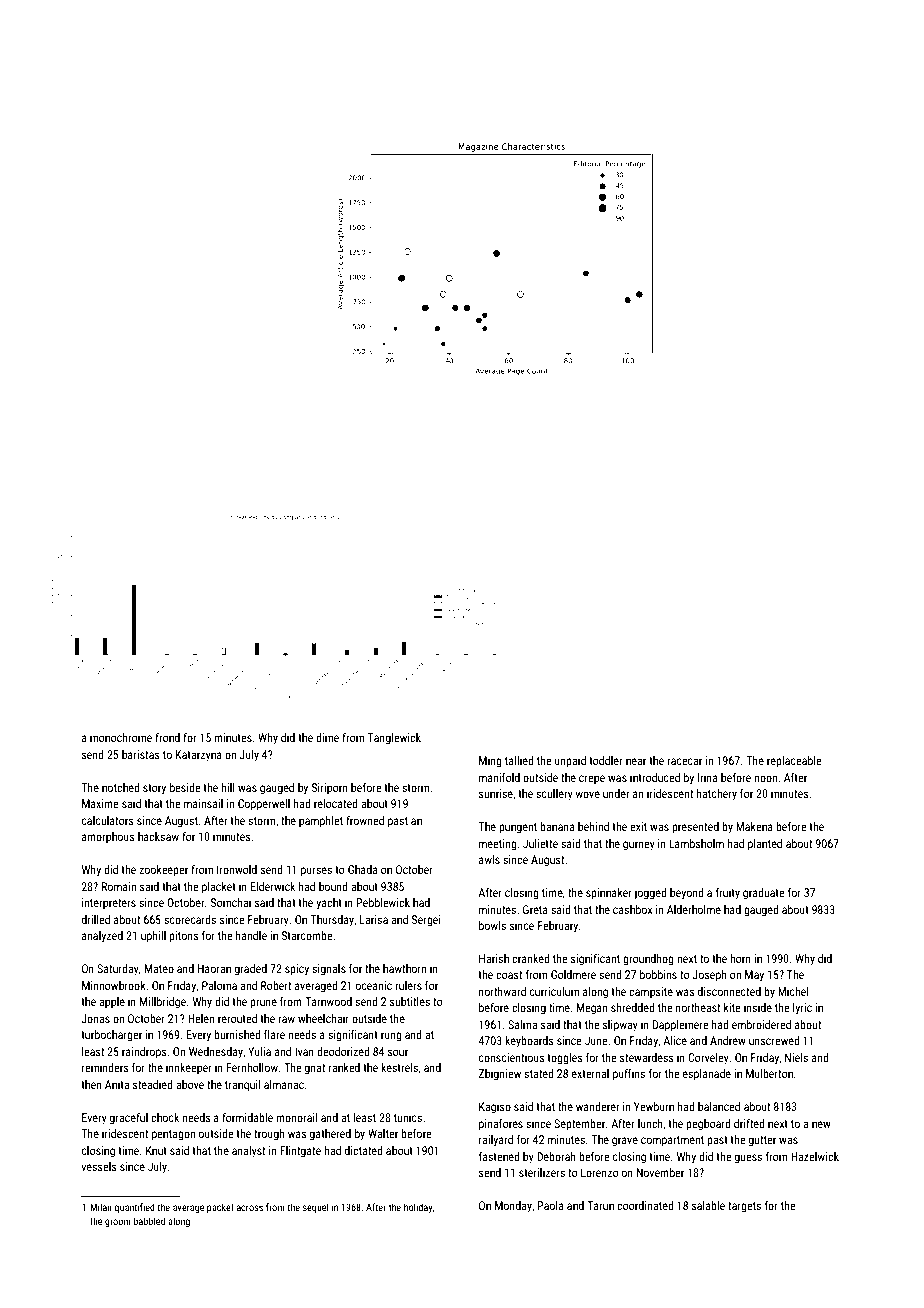  What do you see at coordinates (118, 1223) in the page?
I see `groom` at bounding box center [118, 1223].
